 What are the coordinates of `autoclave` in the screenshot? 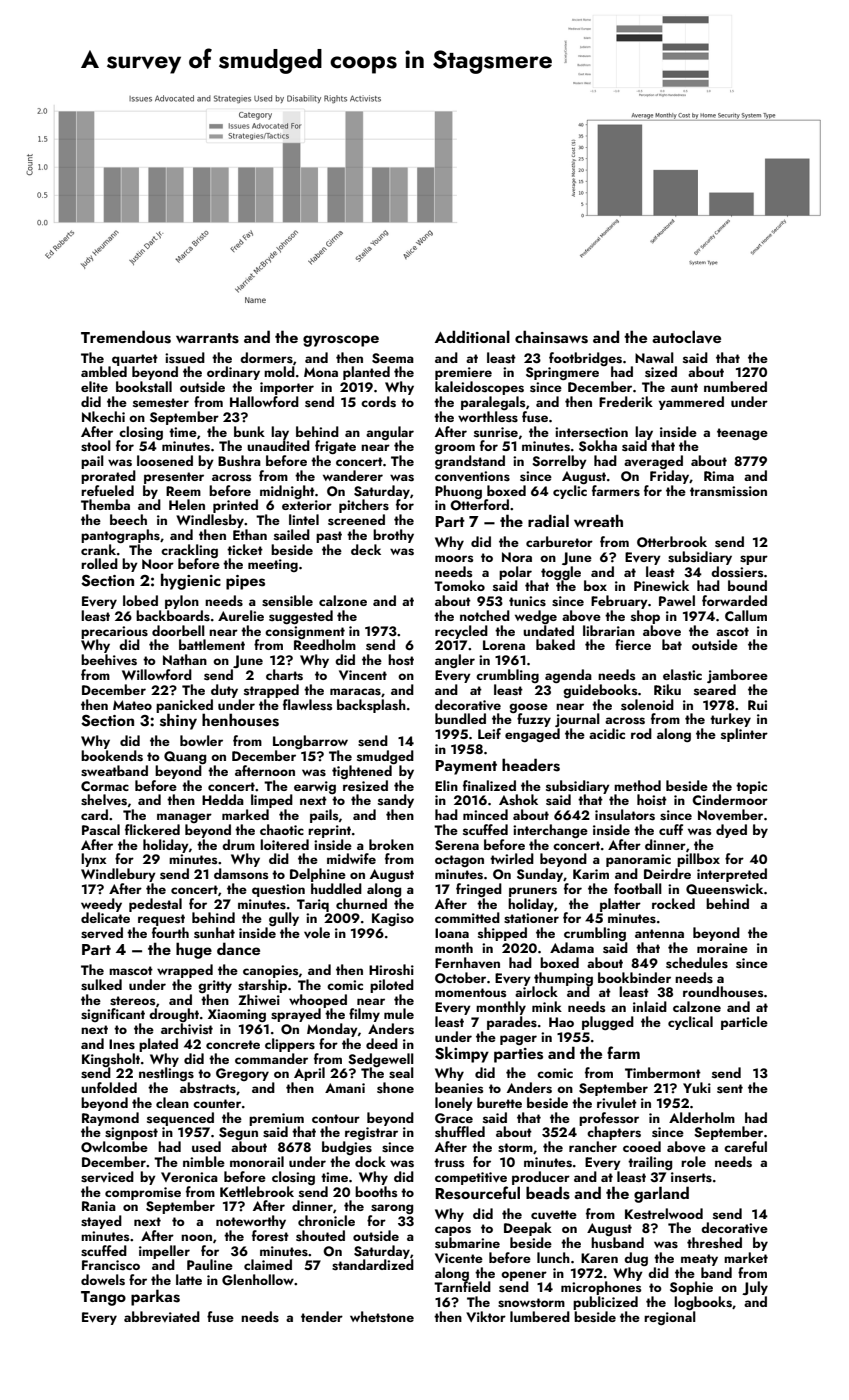 It's located at (686, 337).
